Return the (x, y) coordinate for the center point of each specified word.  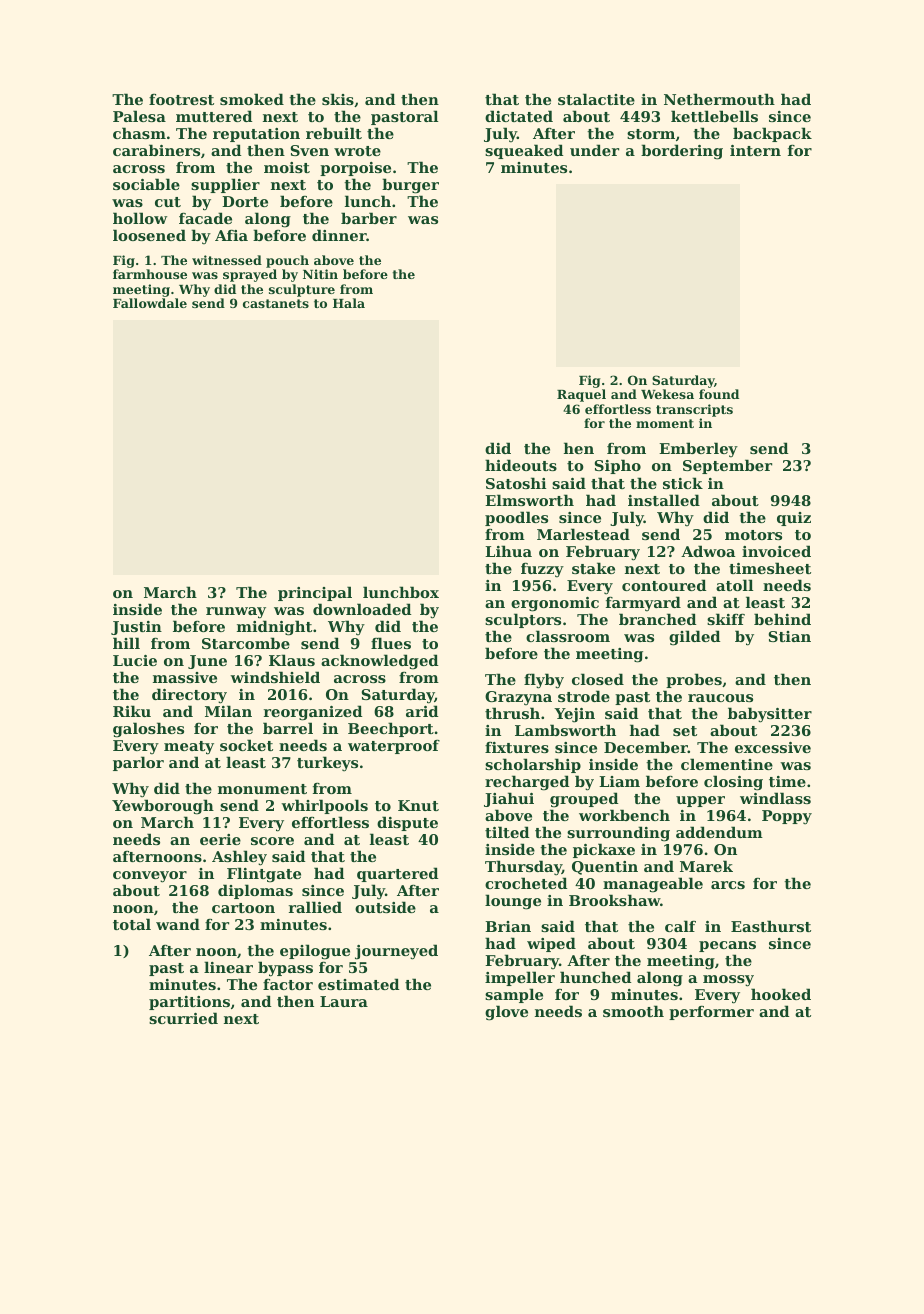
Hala (349, 303)
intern (755, 150)
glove (506, 1013)
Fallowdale (150, 303)
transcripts (694, 410)
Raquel (581, 395)
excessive (773, 747)
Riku (132, 711)
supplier (225, 185)
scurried (183, 1018)
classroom (568, 636)
